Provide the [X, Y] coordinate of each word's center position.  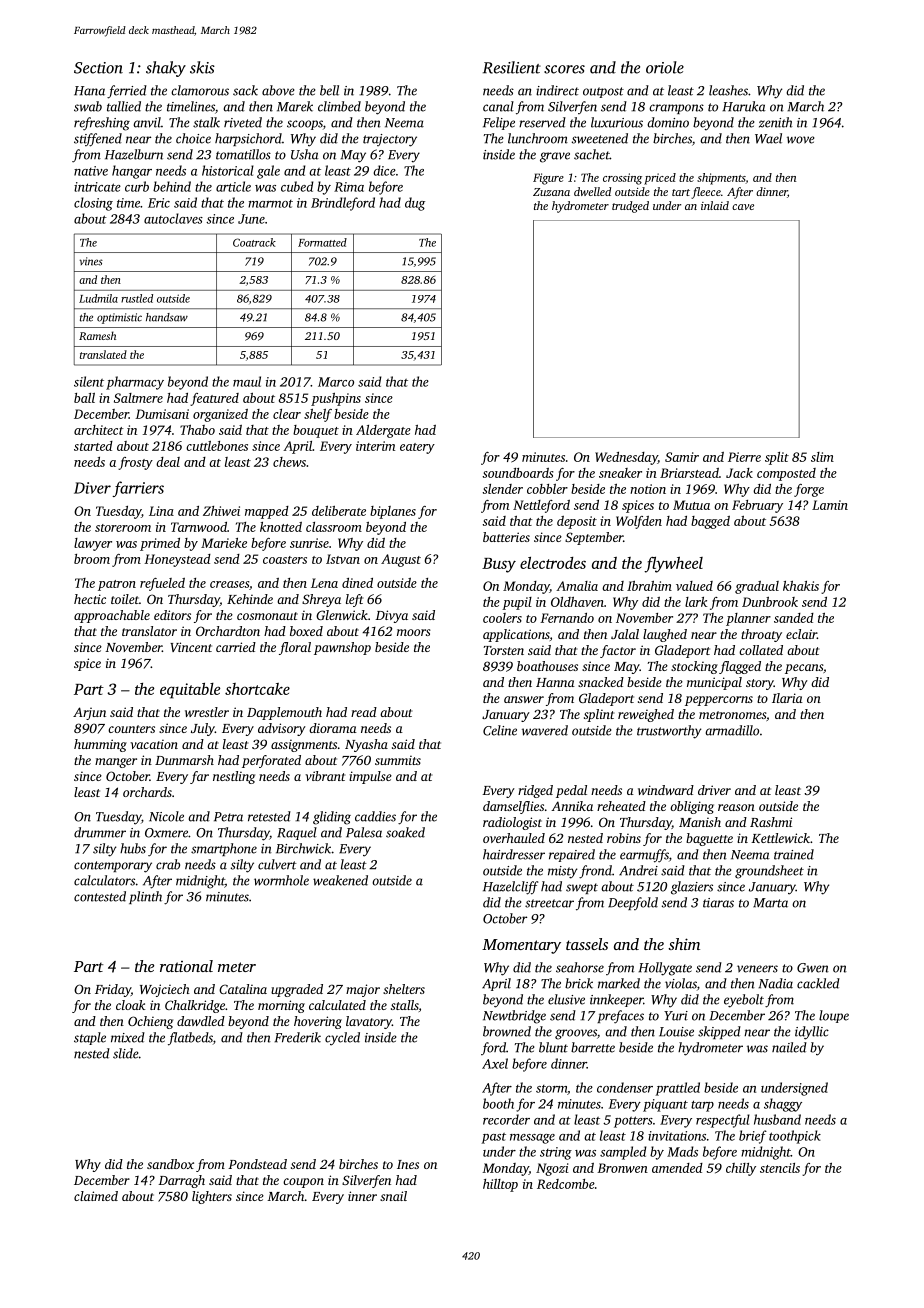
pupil [517, 603]
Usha [305, 154]
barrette [593, 1047]
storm [551, 1089]
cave [743, 207]
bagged [710, 522]
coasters [285, 560]
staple [90, 1038]
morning [281, 1006]
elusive [566, 999]
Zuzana [551, 192]
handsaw [167, 317]
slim [822, 457]
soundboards [518, 473]
